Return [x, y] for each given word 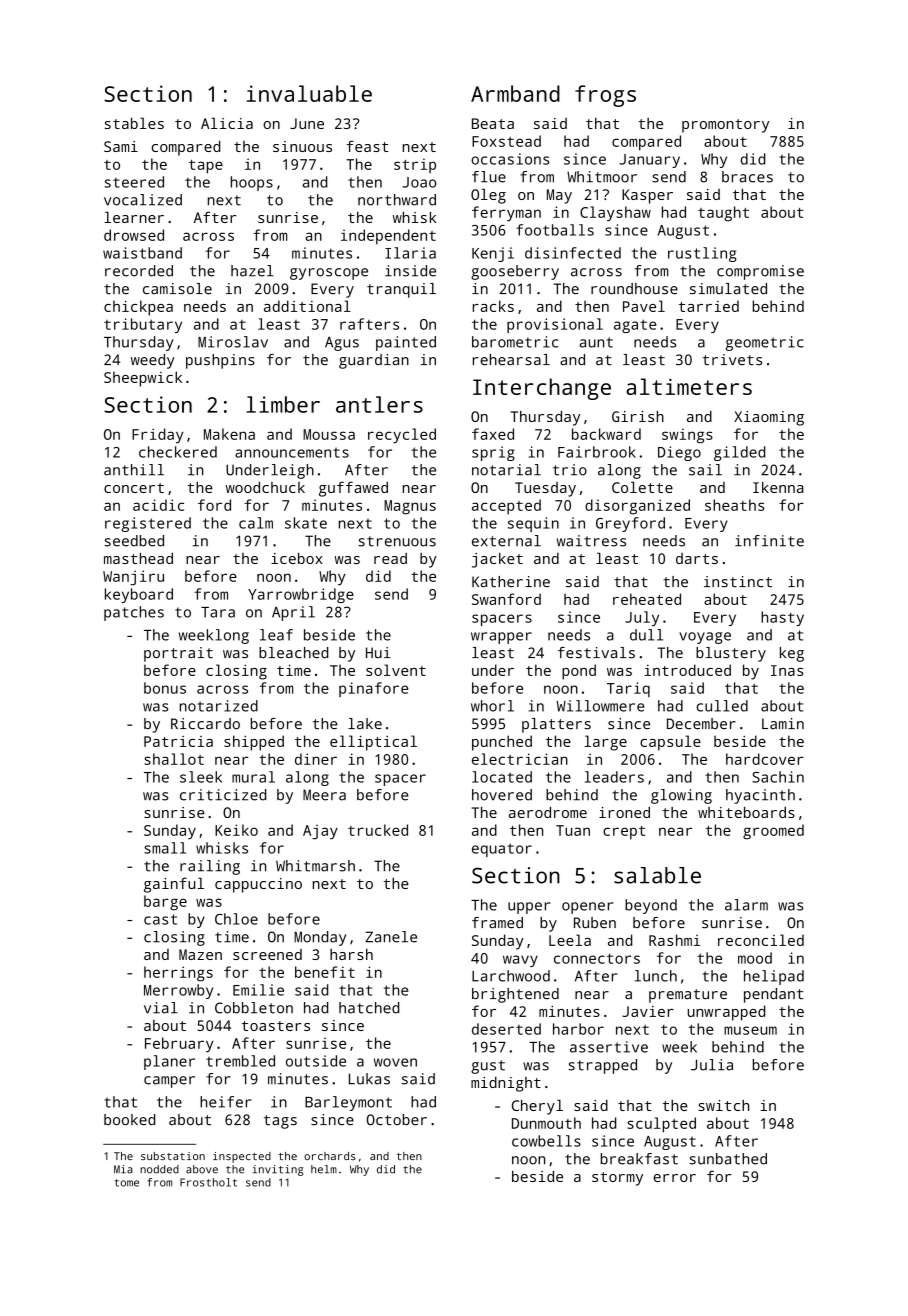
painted [406, 343]
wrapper [501, 638]
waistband [142, 253]
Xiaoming [769, 418]
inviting [278, 1170]
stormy [617, 1179]
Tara [218, 612]
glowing [681, 796]
